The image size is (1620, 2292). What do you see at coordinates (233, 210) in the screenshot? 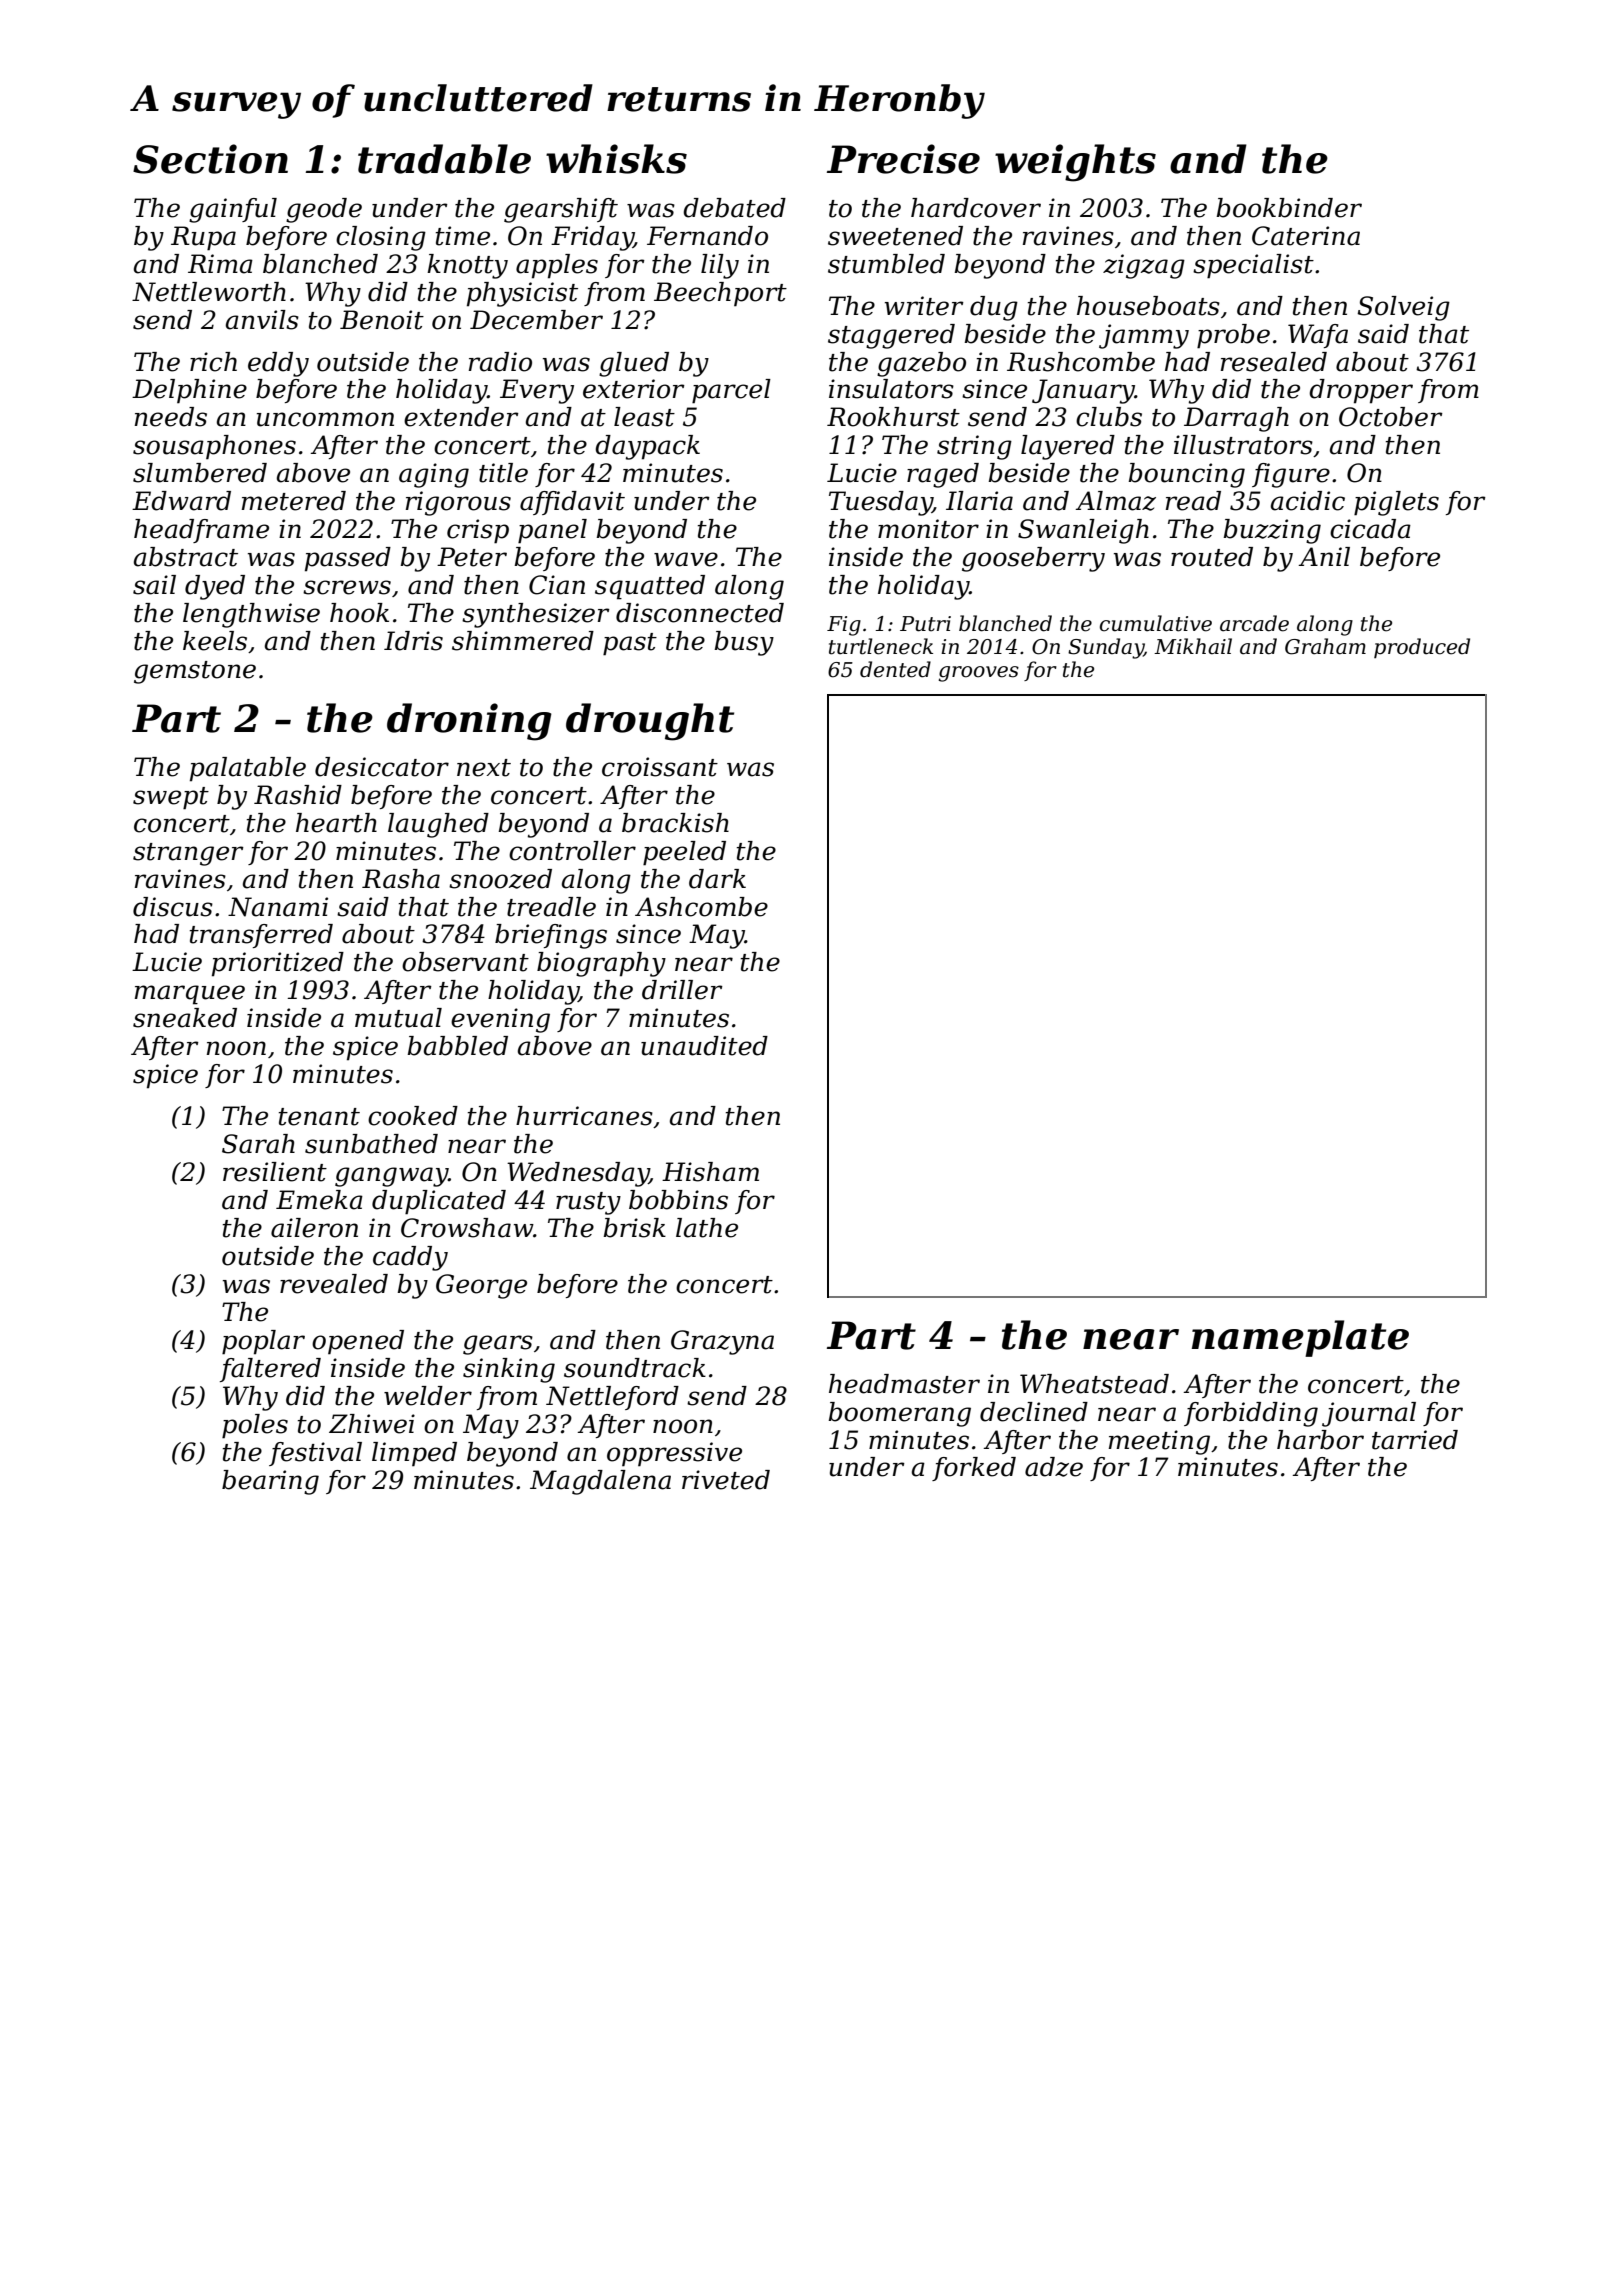
I see `gainful` at bounding box center [233, 210].
